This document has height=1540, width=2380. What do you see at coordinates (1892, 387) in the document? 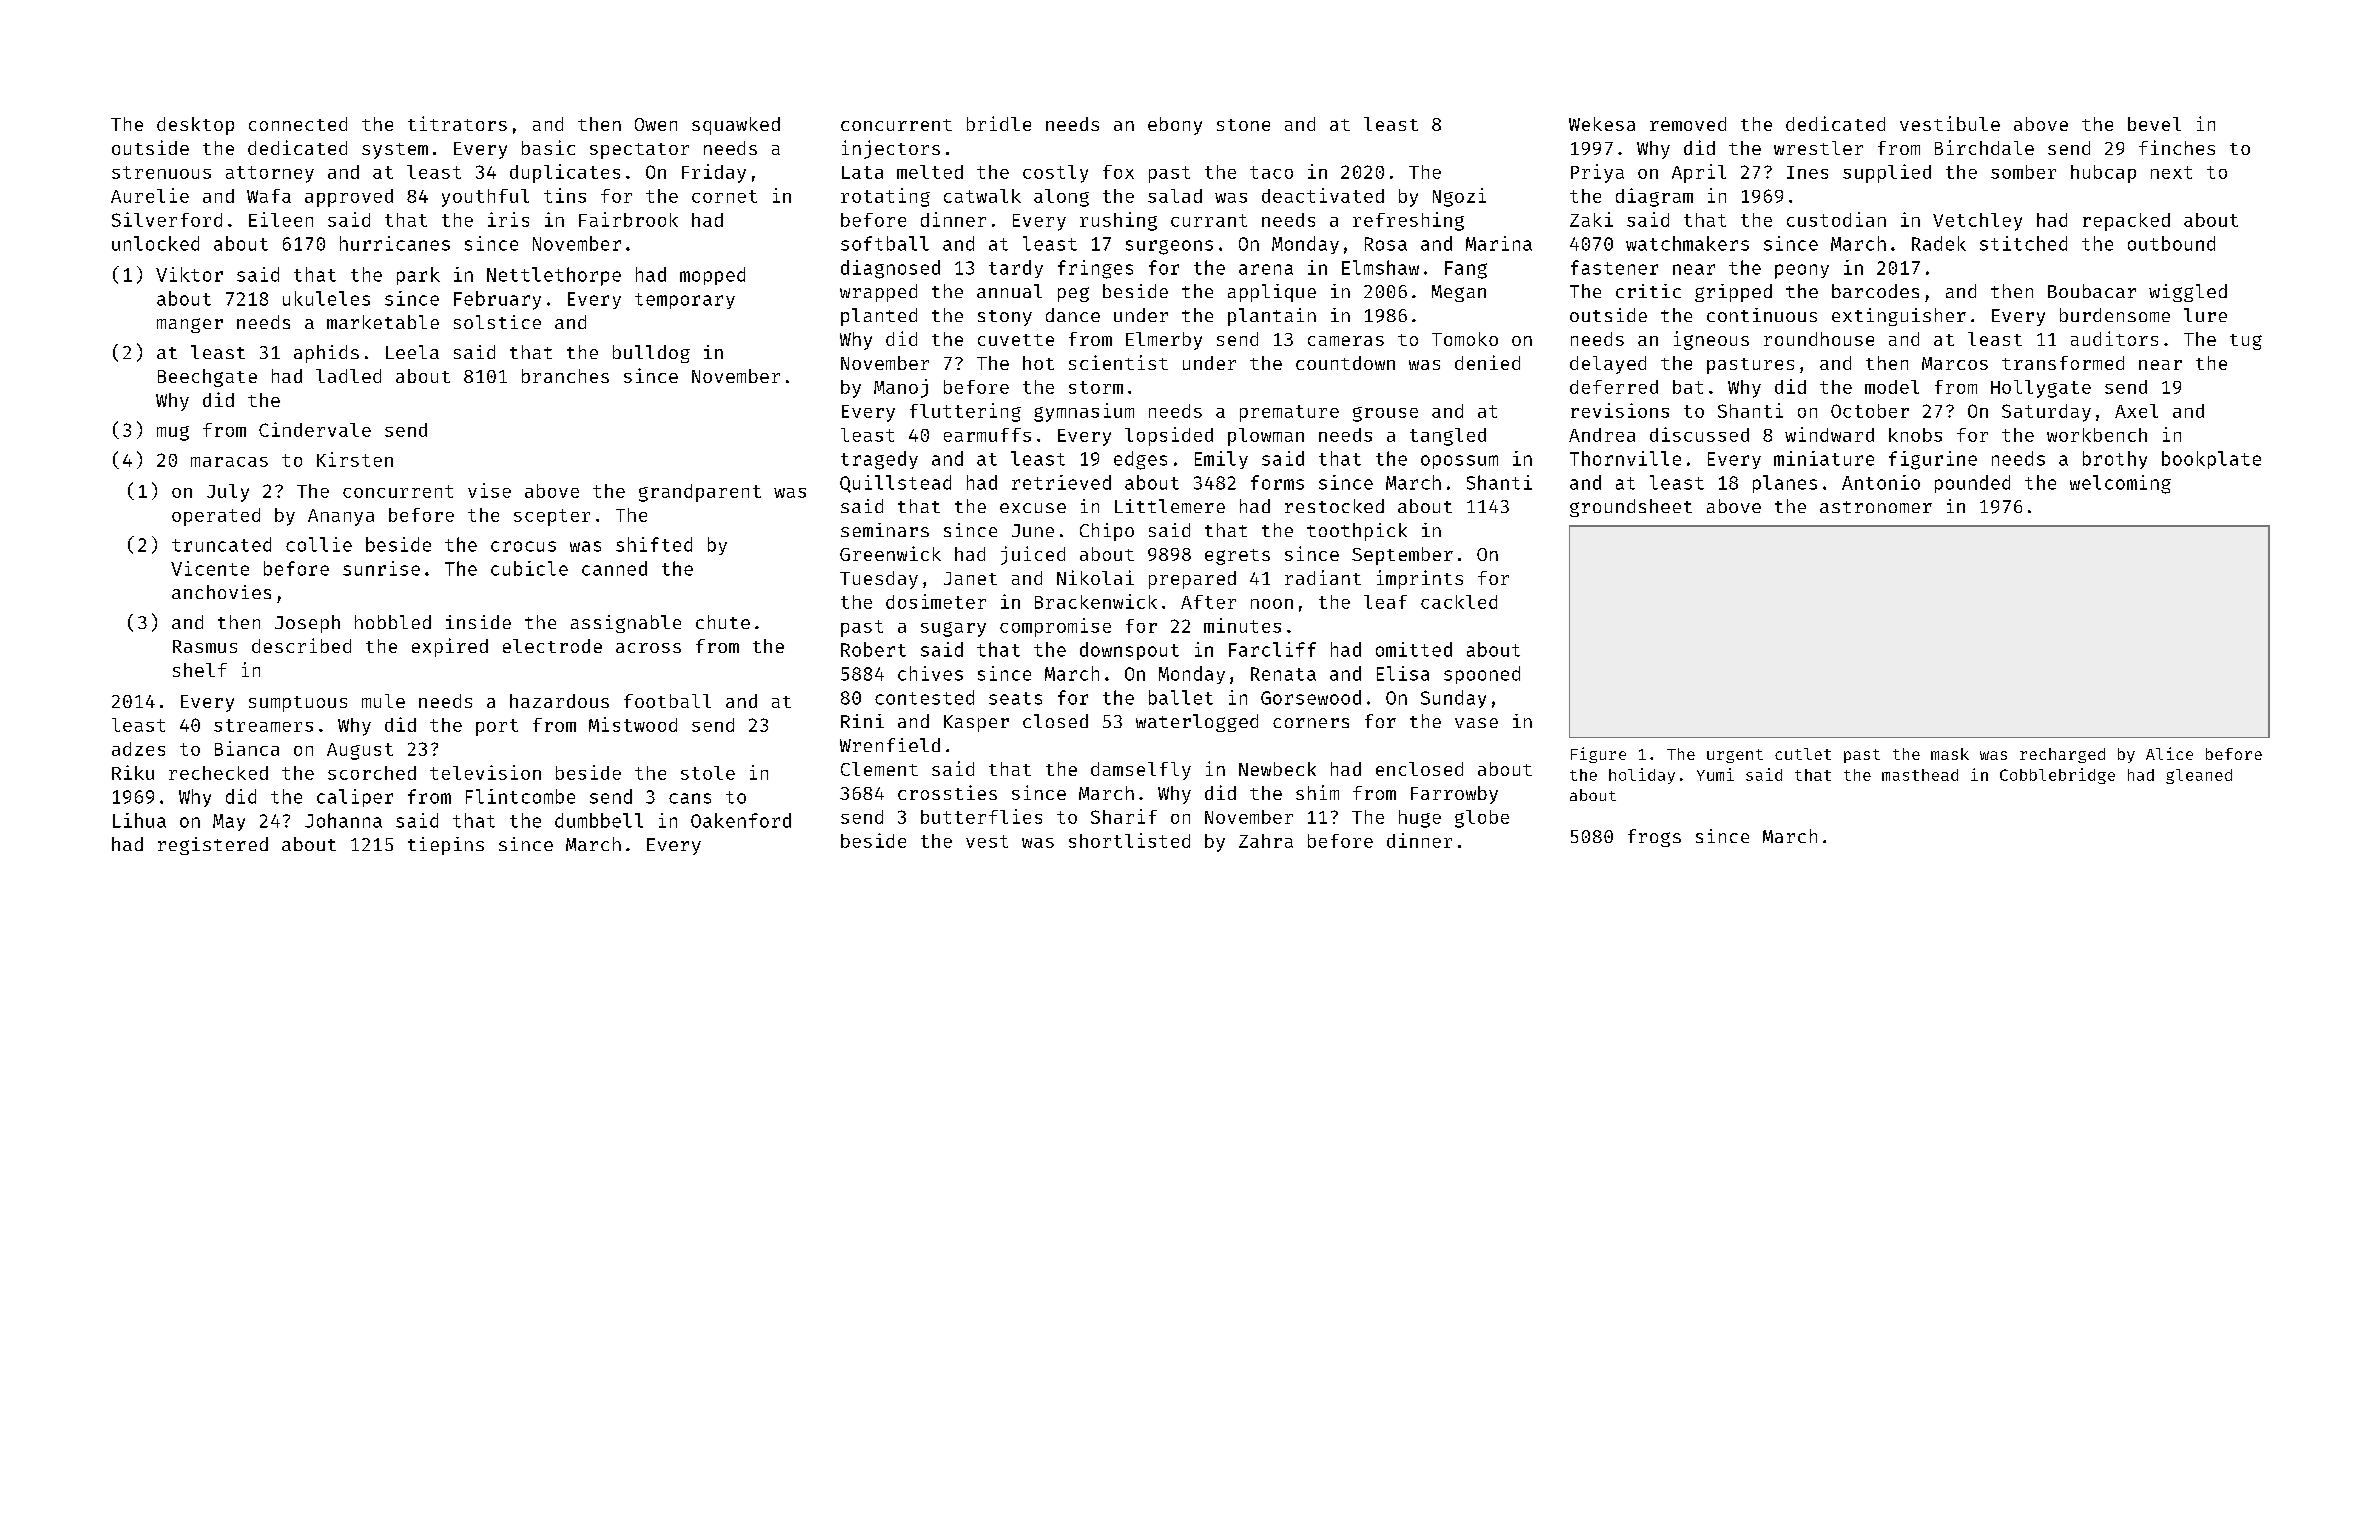
I see `model` at bounding box center [1892, 387].
